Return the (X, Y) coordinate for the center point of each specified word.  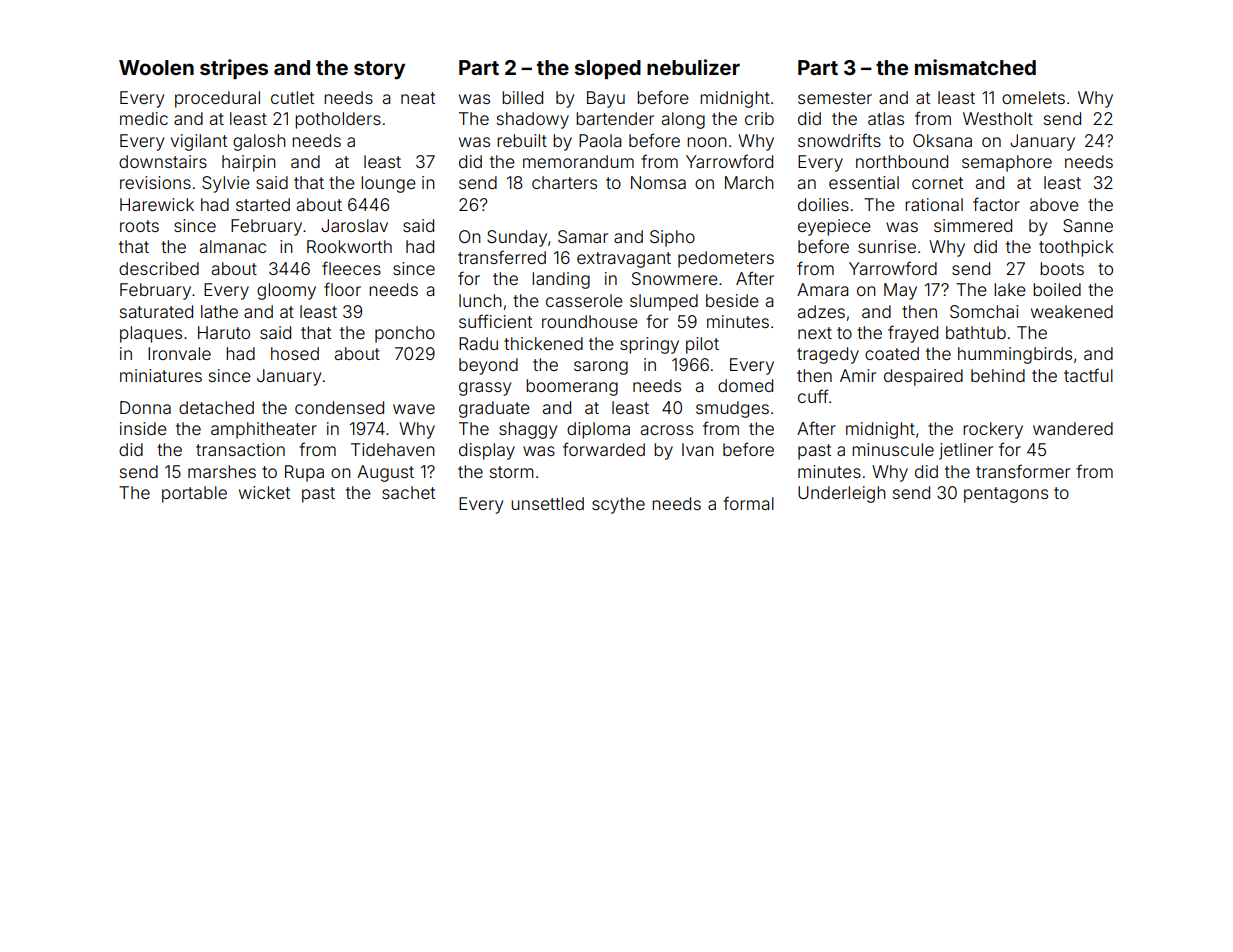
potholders (338, 120)
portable (194, 494)
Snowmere (675, 278)
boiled (1057, 289)
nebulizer (693, 67)
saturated (156, 311)
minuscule (893, 449)
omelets (1033, 97)
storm (511, 472)
